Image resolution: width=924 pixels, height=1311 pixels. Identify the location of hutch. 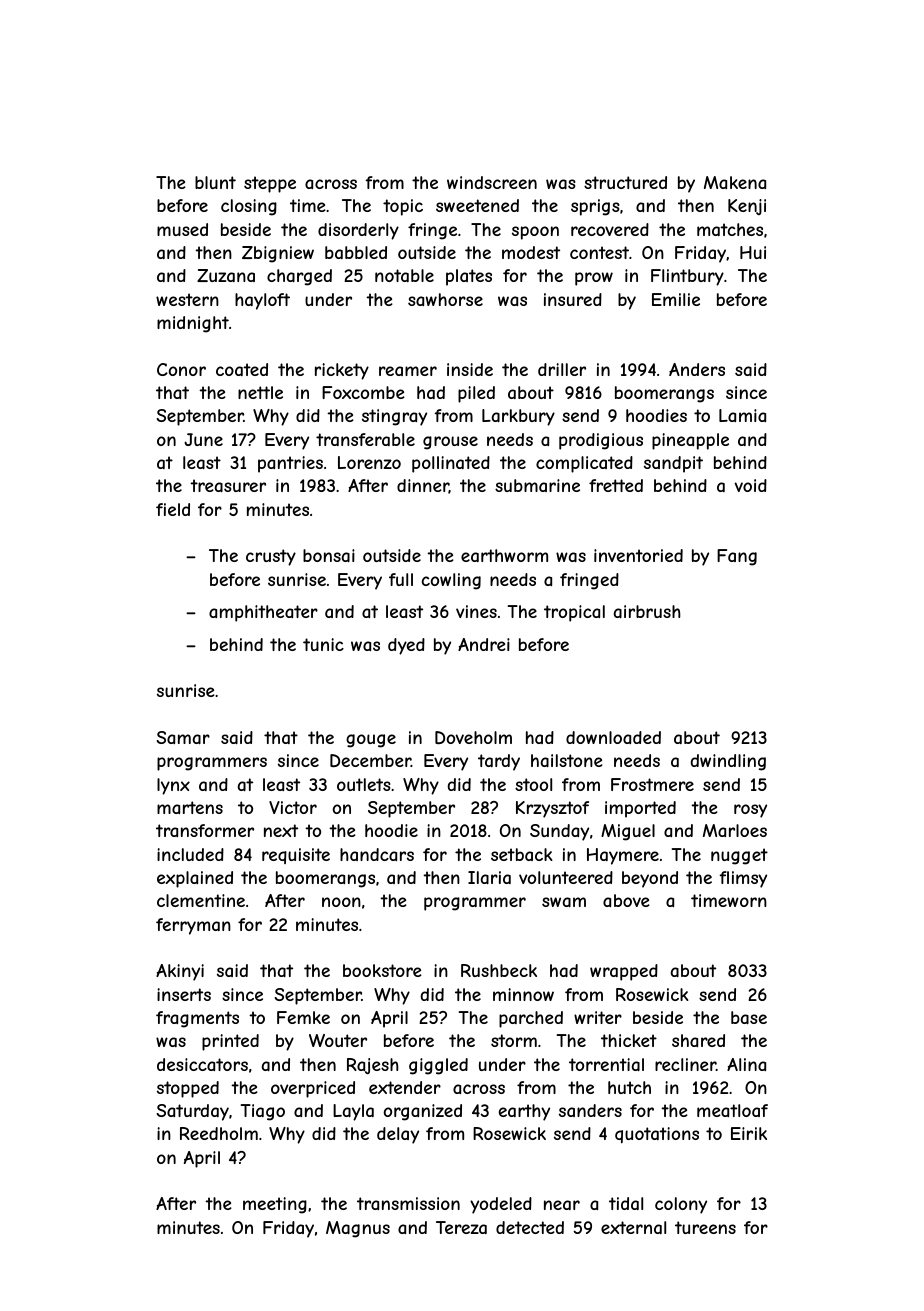
(629, 1087).
